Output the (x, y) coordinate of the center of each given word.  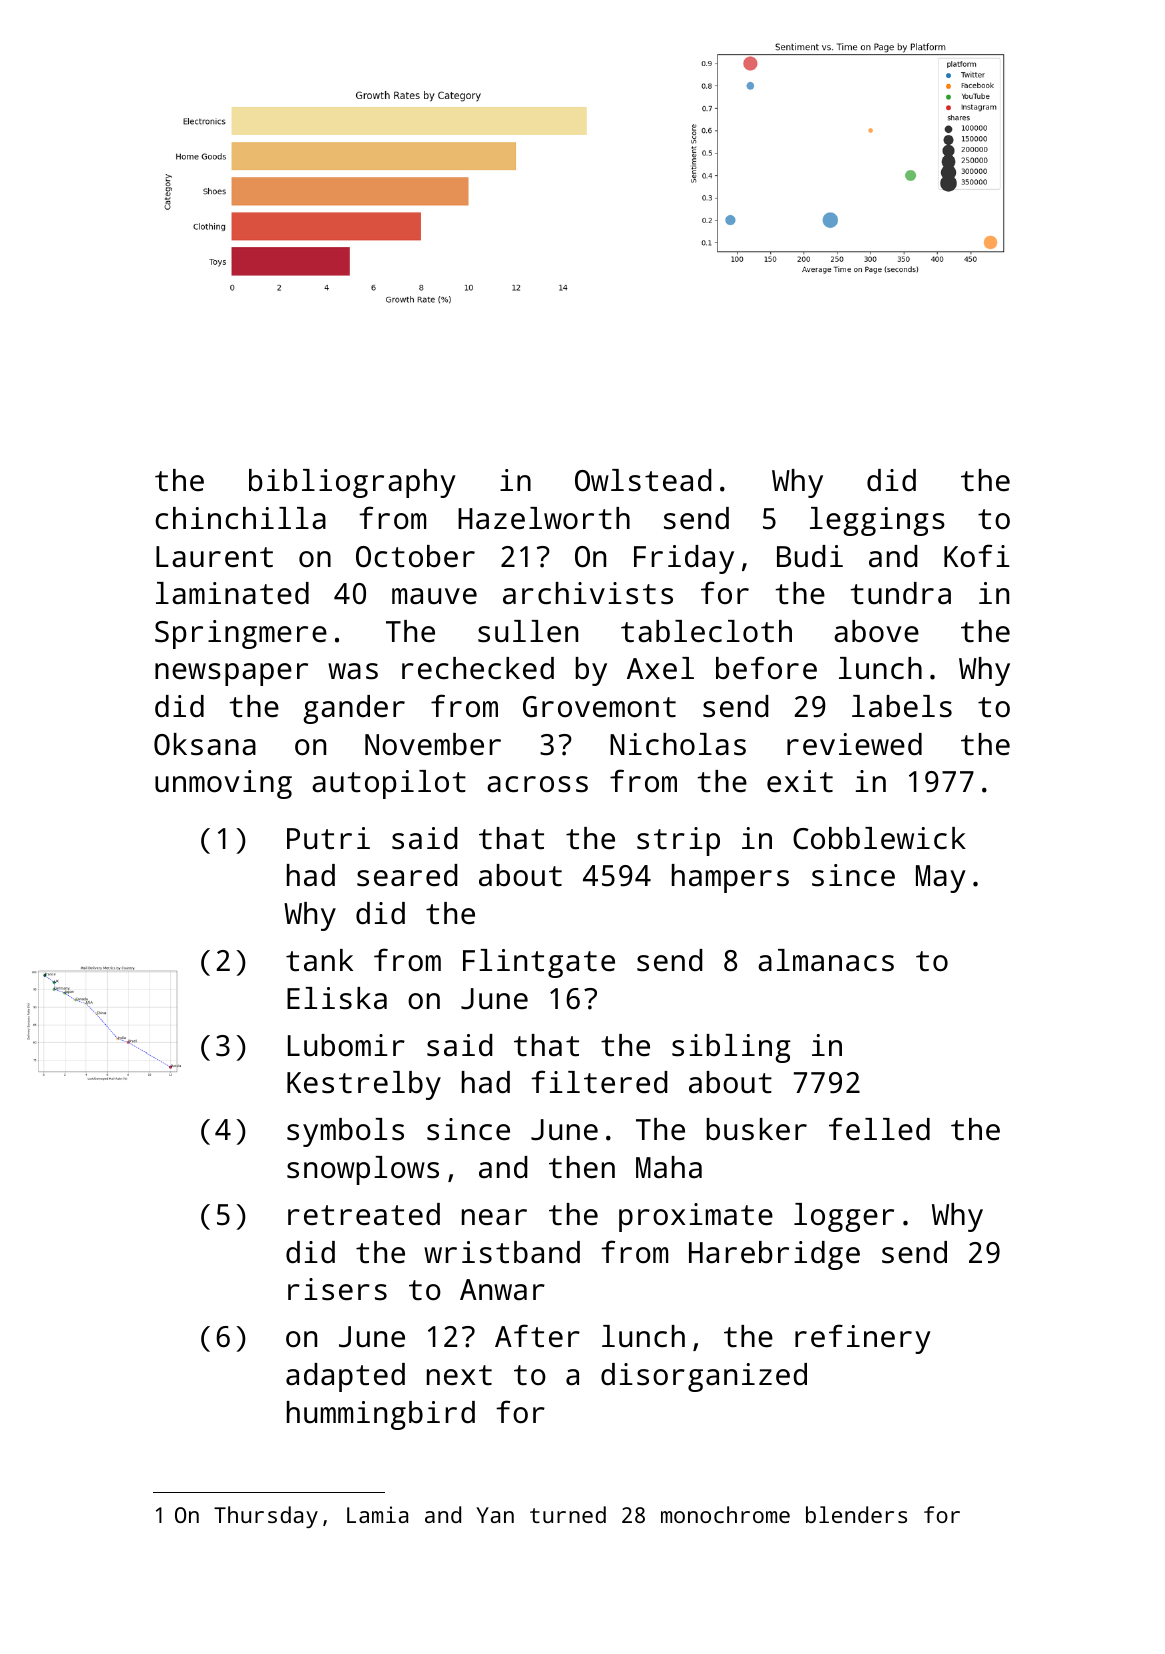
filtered (599, 1082)
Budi (810, 556)
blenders (856, 1514)
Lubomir (346, 1045)
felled (879, 1129)
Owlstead (643, 480)
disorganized (704, 1377)
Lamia (377, 1514)
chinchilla (240, 518)
